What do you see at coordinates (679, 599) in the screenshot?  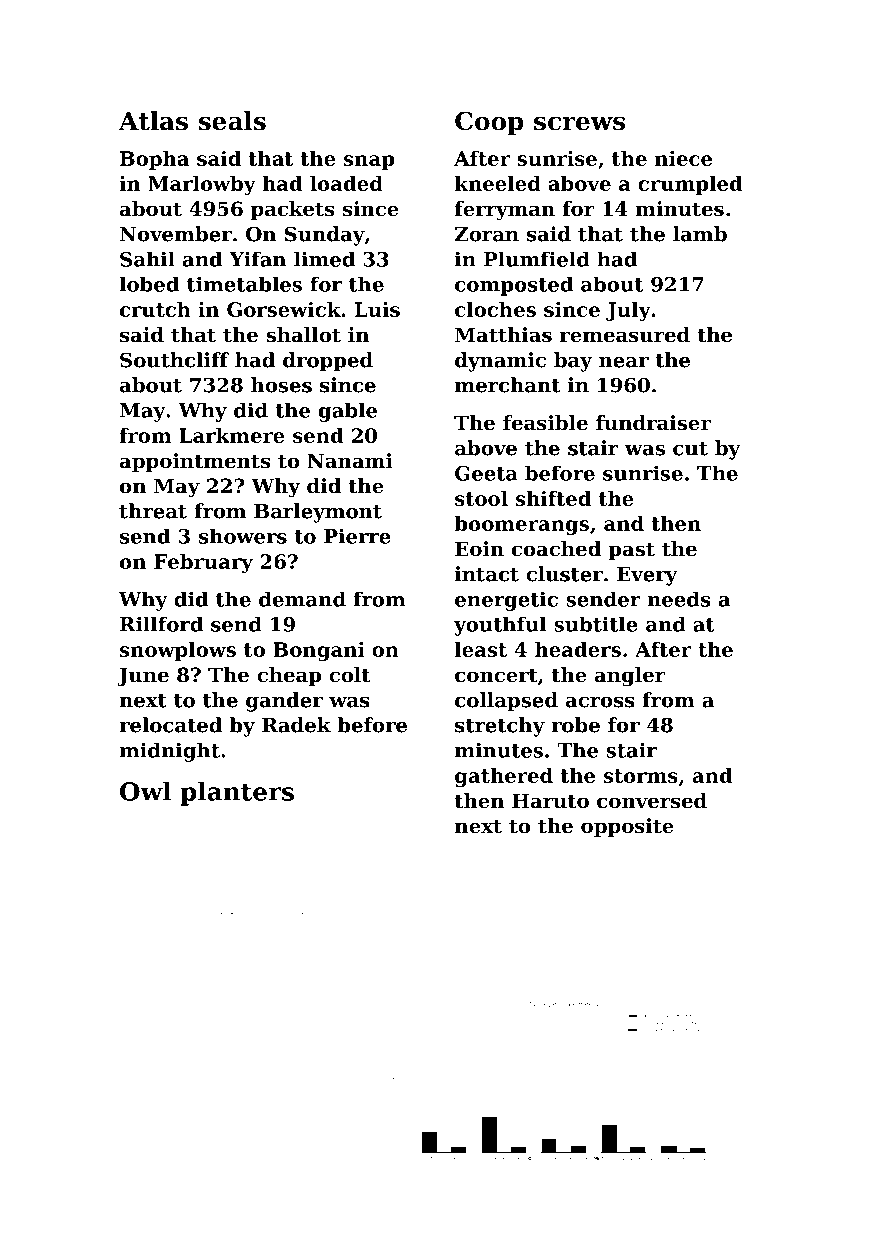 I see `needs` at bounding box center [679, 599].
